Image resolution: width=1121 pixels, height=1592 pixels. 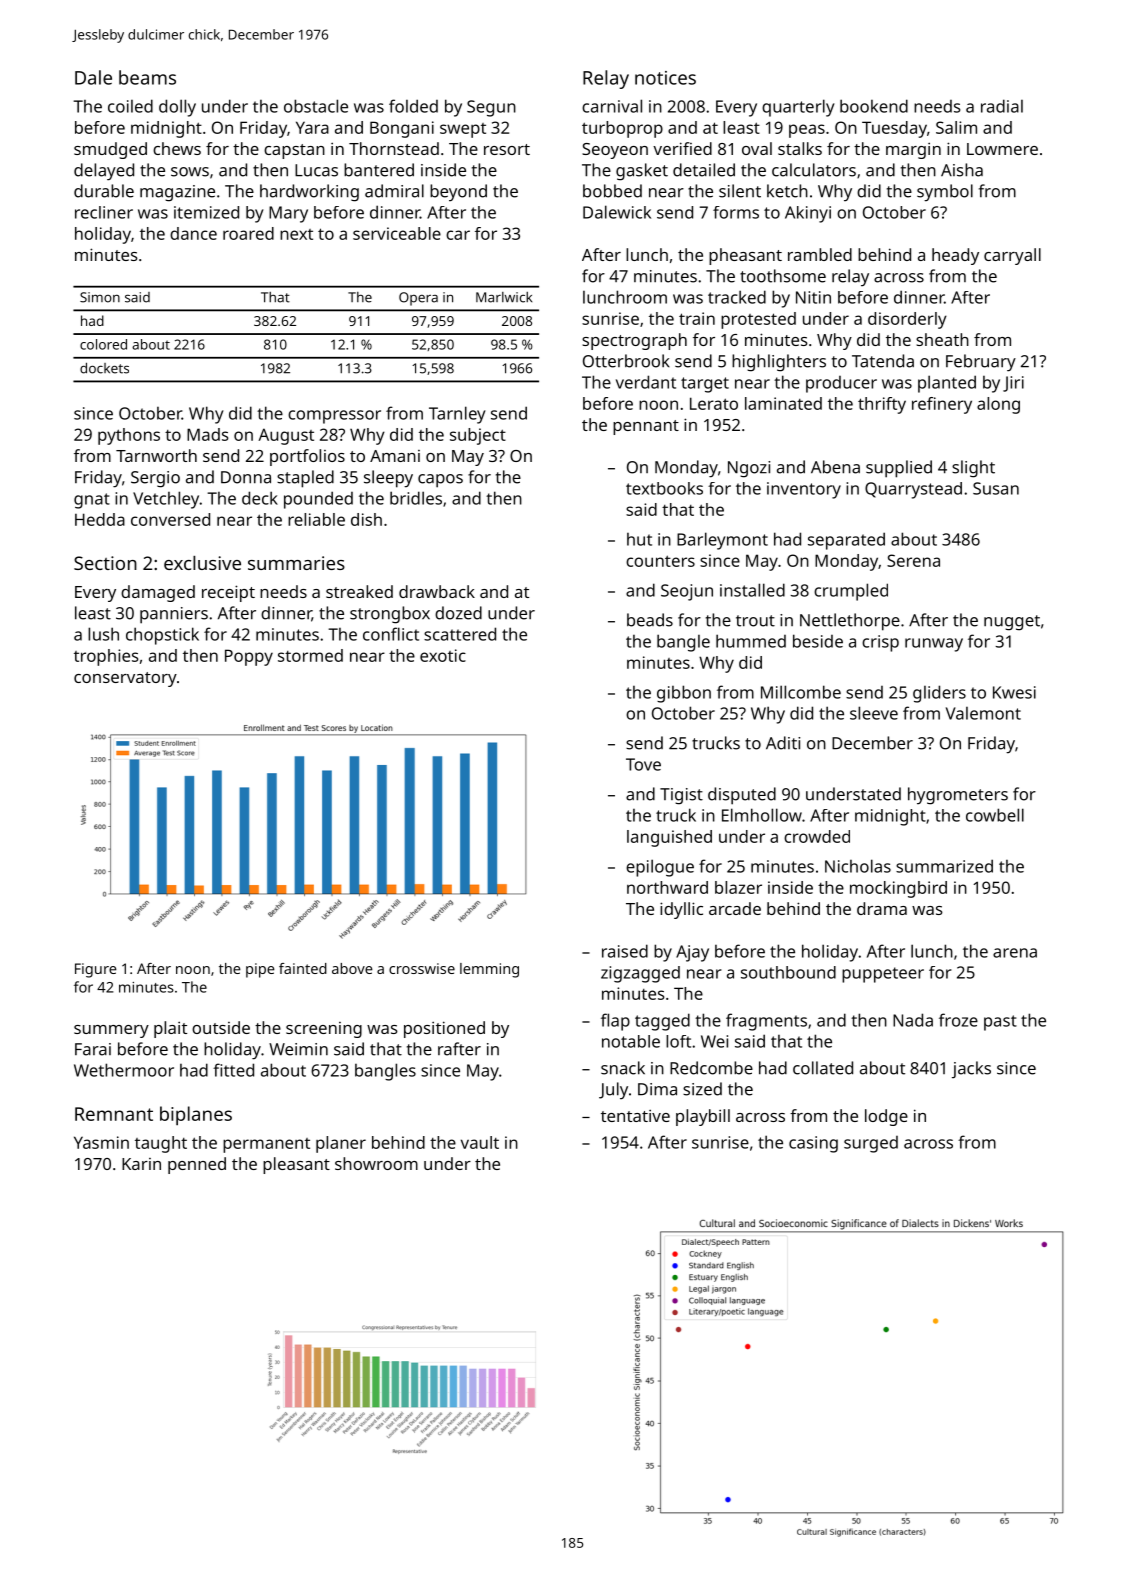 I want to click on smudged, so click(x=110, y=150).
